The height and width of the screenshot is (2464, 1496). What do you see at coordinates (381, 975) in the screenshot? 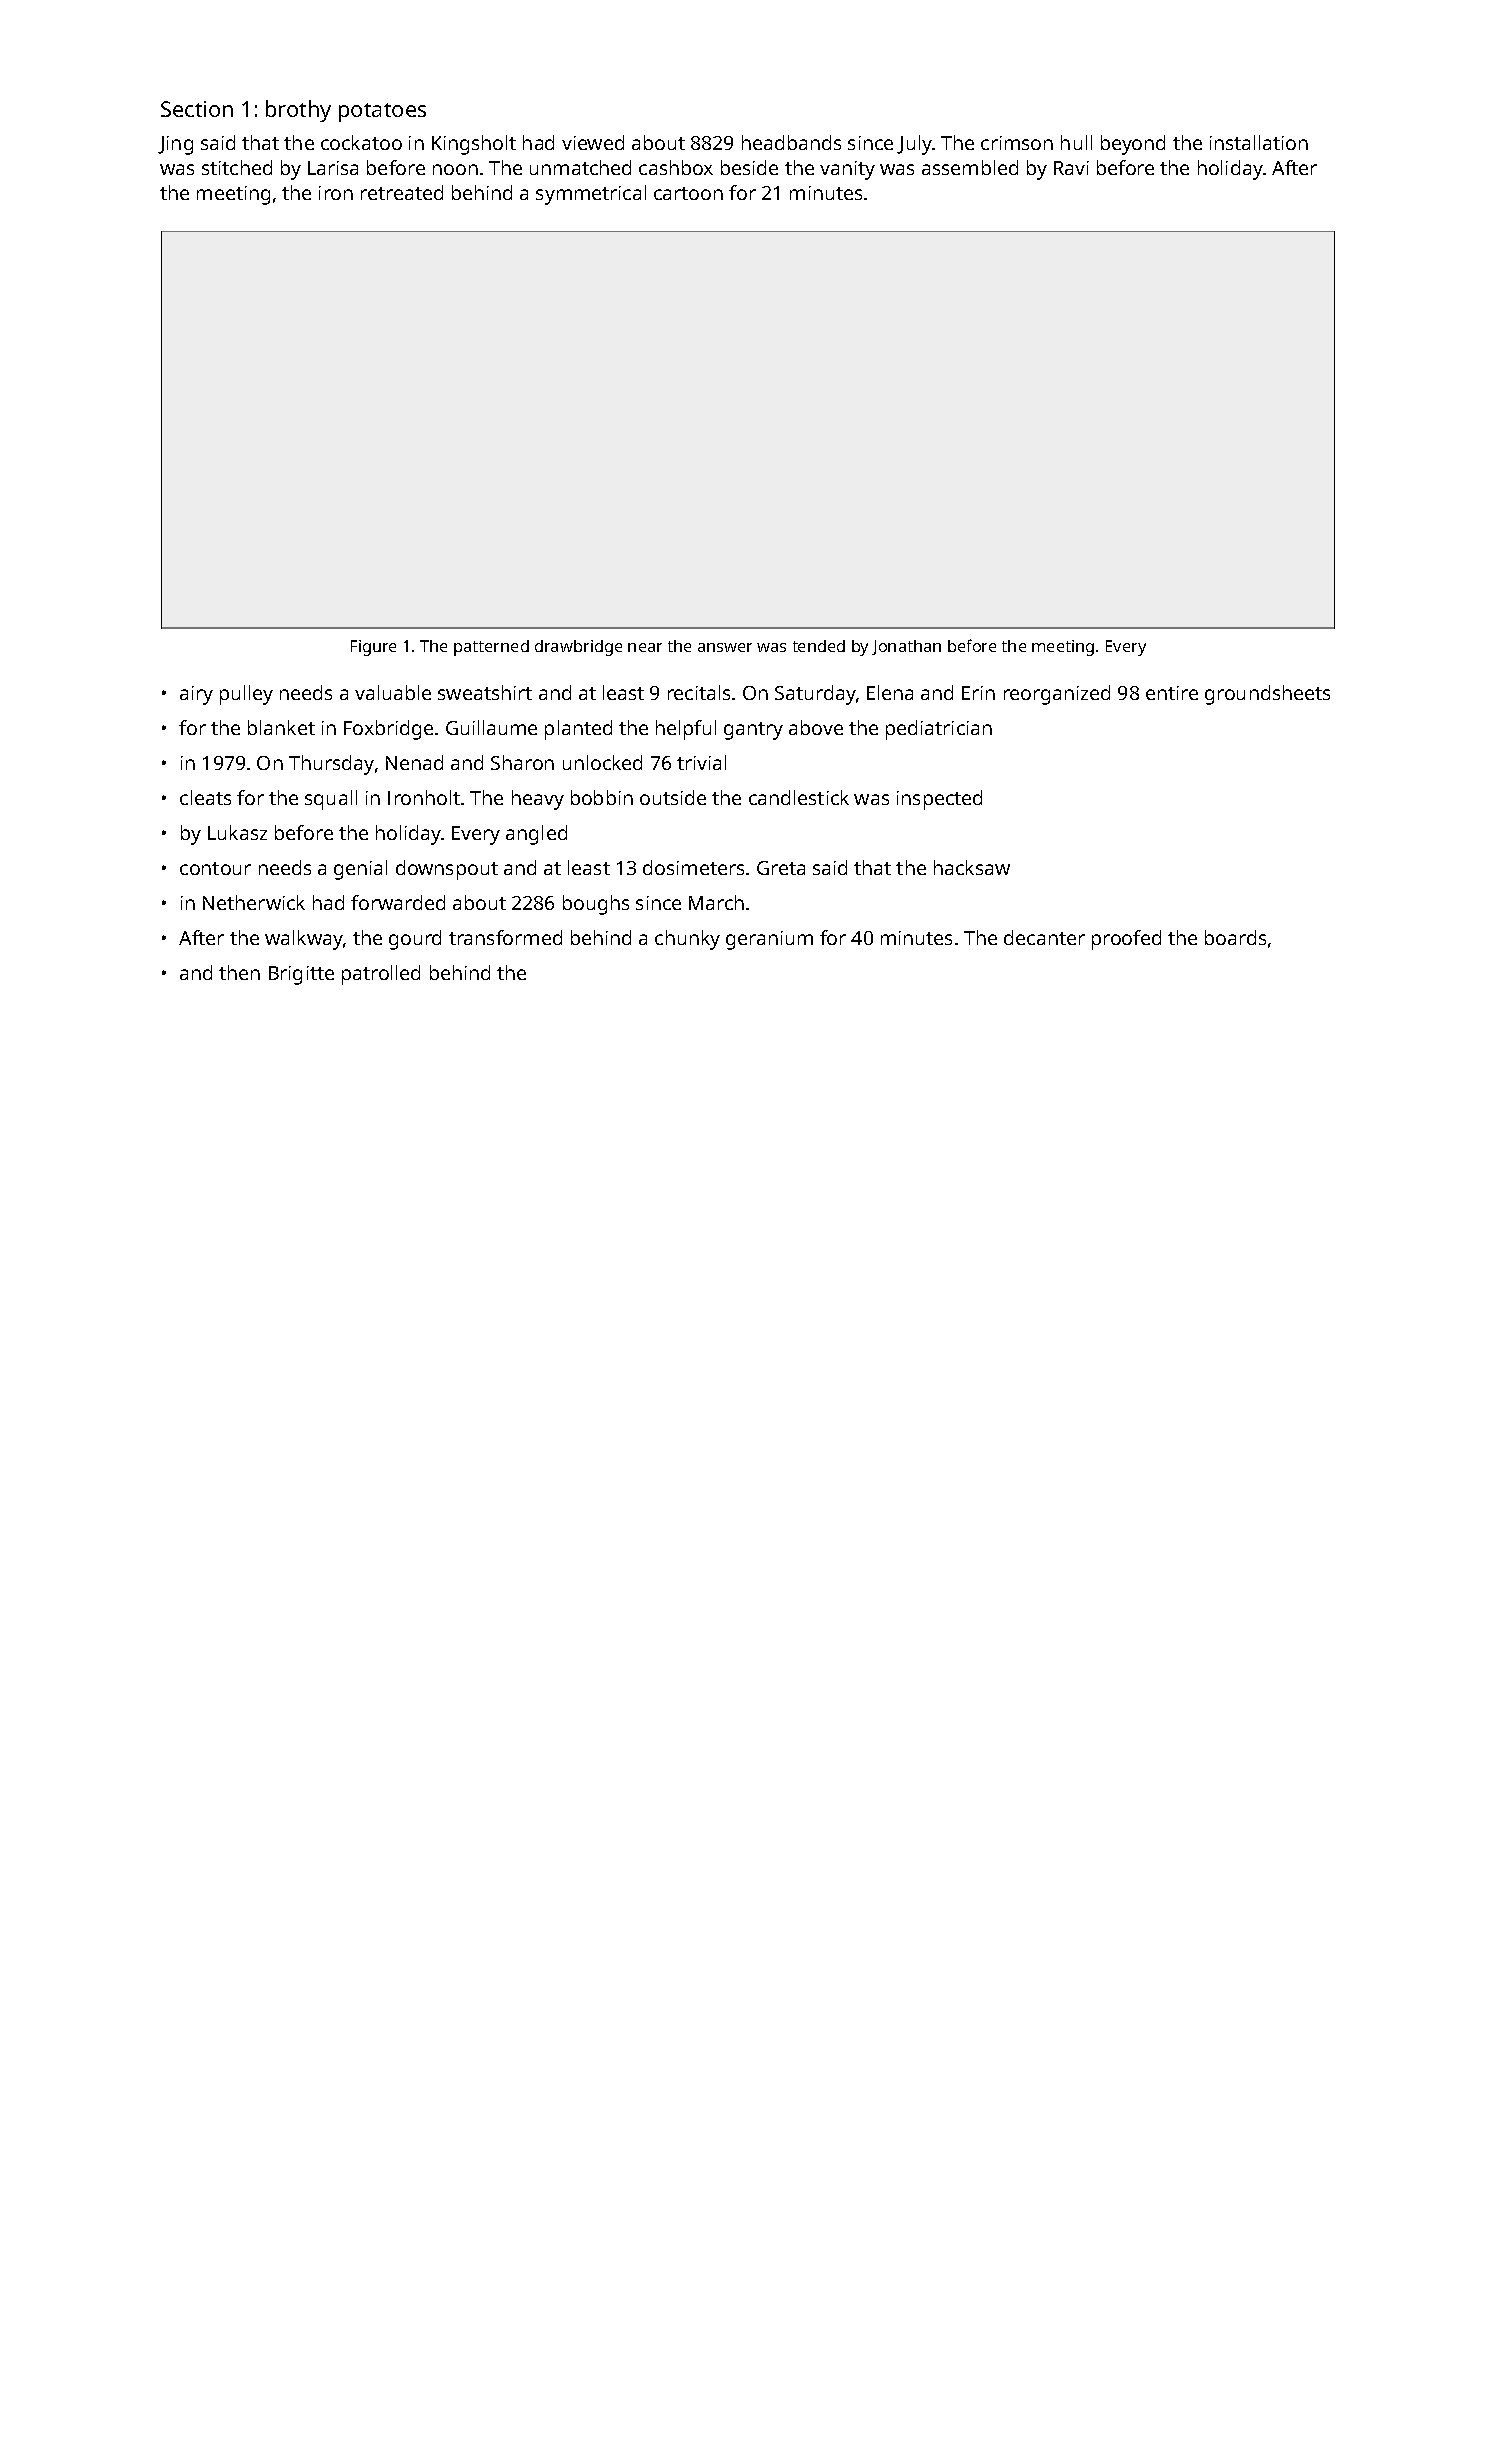
I see `patrolled` at bounding box center [381, 975].
